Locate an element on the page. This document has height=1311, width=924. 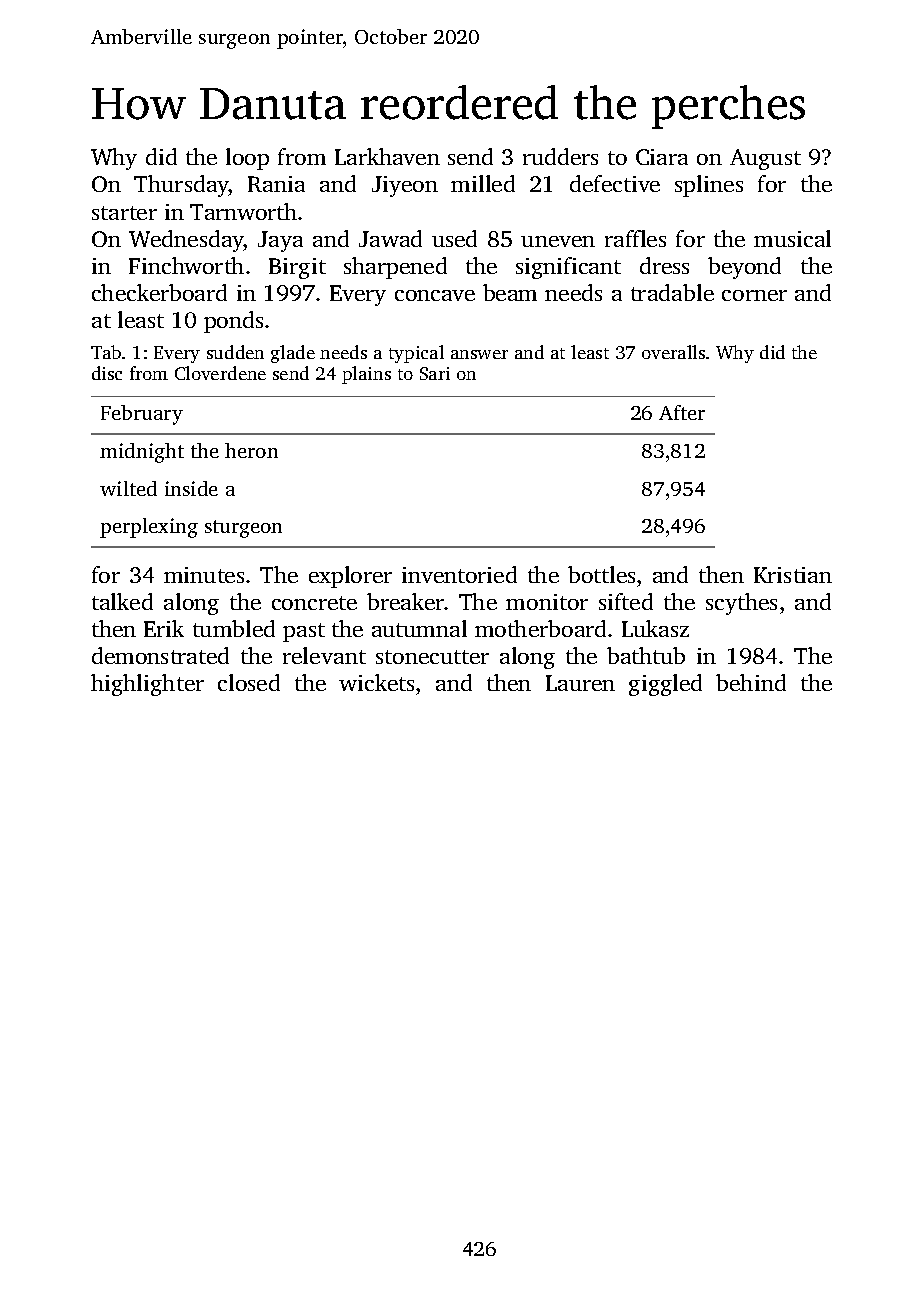
answer is located at coordinates (479, 354).
